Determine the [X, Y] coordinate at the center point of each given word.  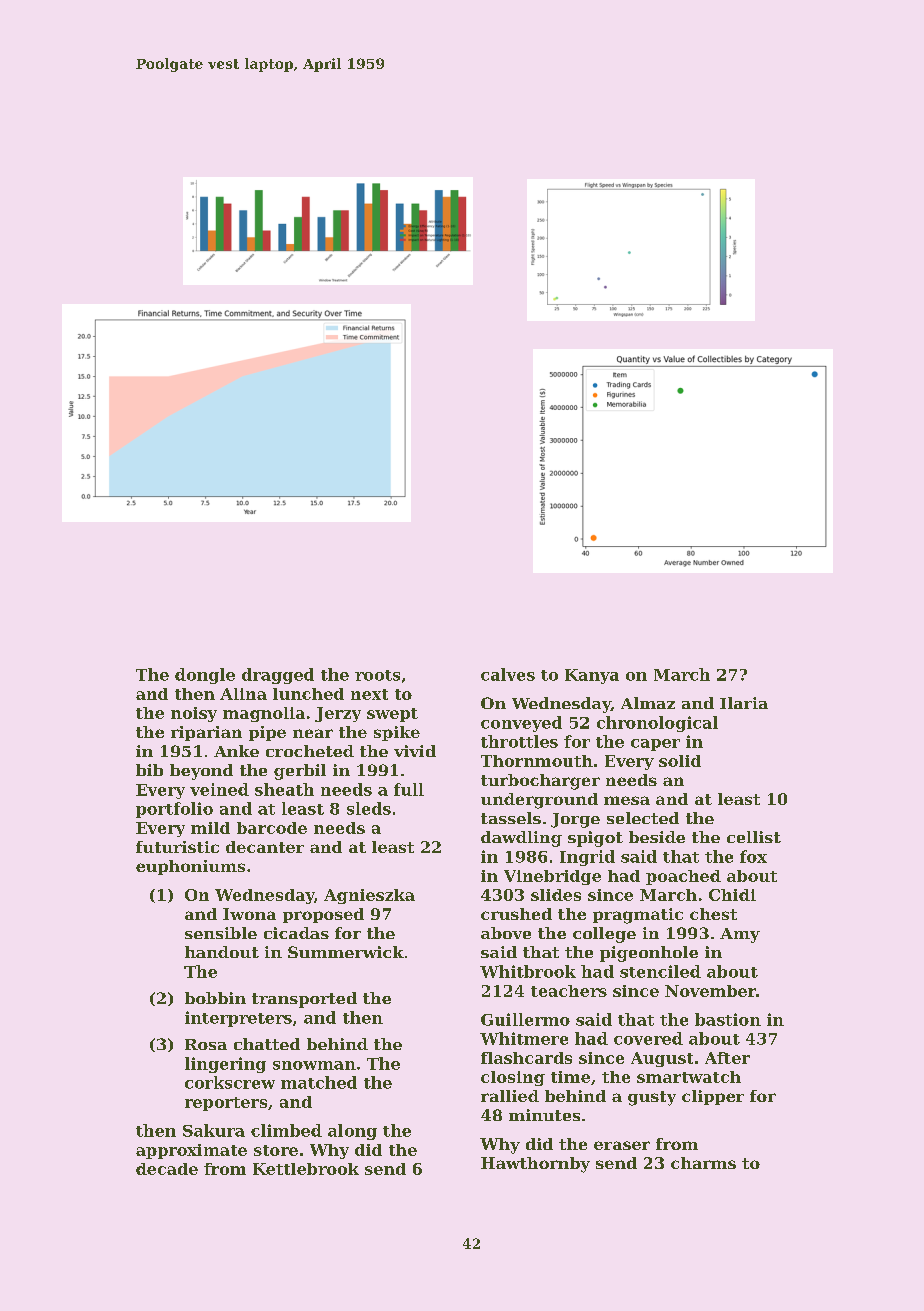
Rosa [206, 1044]
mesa [627, 800]
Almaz [648, 703]
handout [222, 952]
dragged [278, 676]
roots [377, 675]
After [727, 1058]
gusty [652, 1098]
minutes [544, 1115]
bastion [728, 1019]
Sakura [214, 1130]
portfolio [174, 810]
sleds [369, 808]
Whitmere [524, 1038]
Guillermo [525, 1019]
